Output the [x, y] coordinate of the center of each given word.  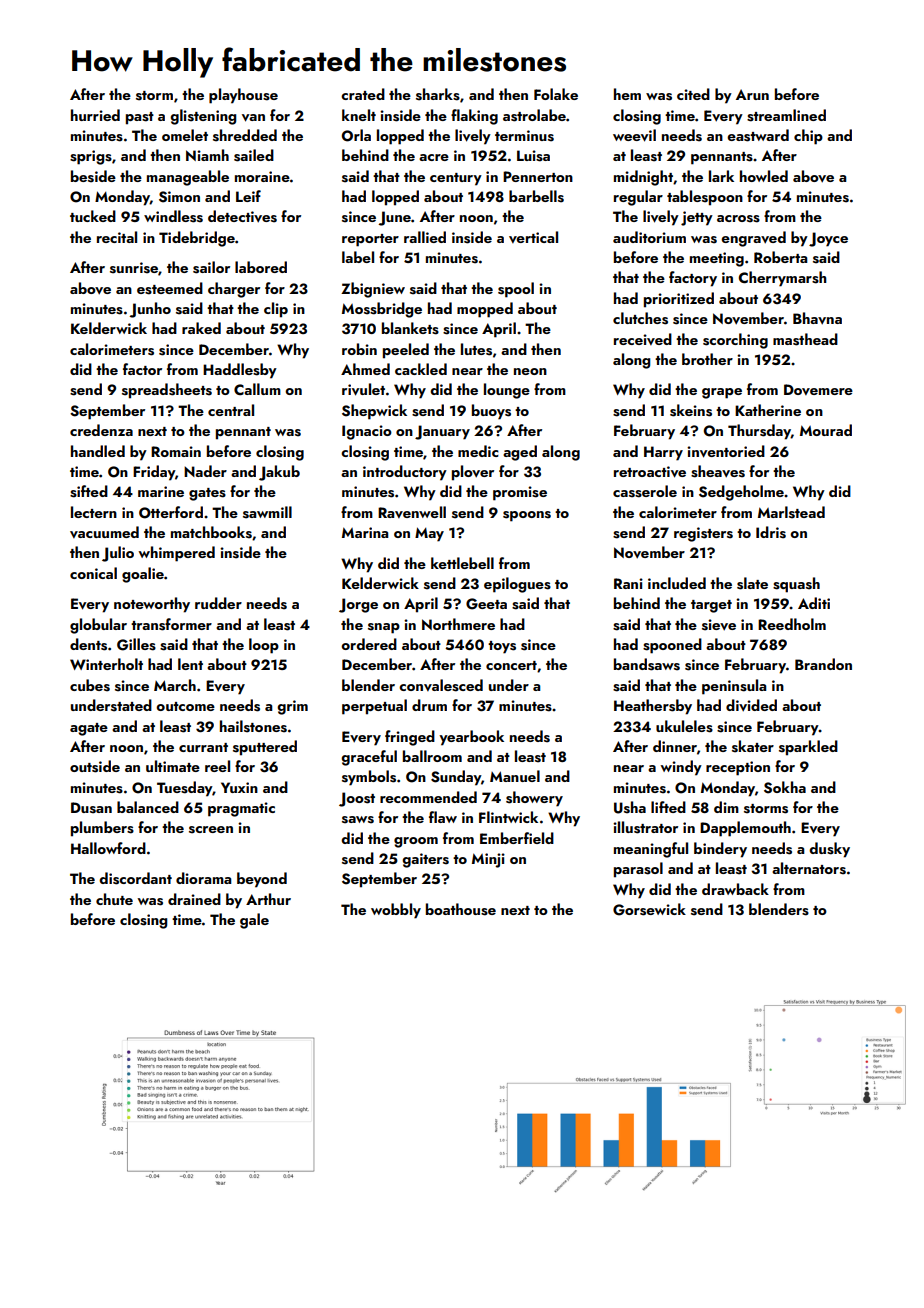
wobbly [396, 911]
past [140, 118]
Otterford [171, 512]
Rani [628, 583]
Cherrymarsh [783, 279]
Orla [356, 135]
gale [254, 921]
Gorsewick [649, 909]
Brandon [823, 664]
